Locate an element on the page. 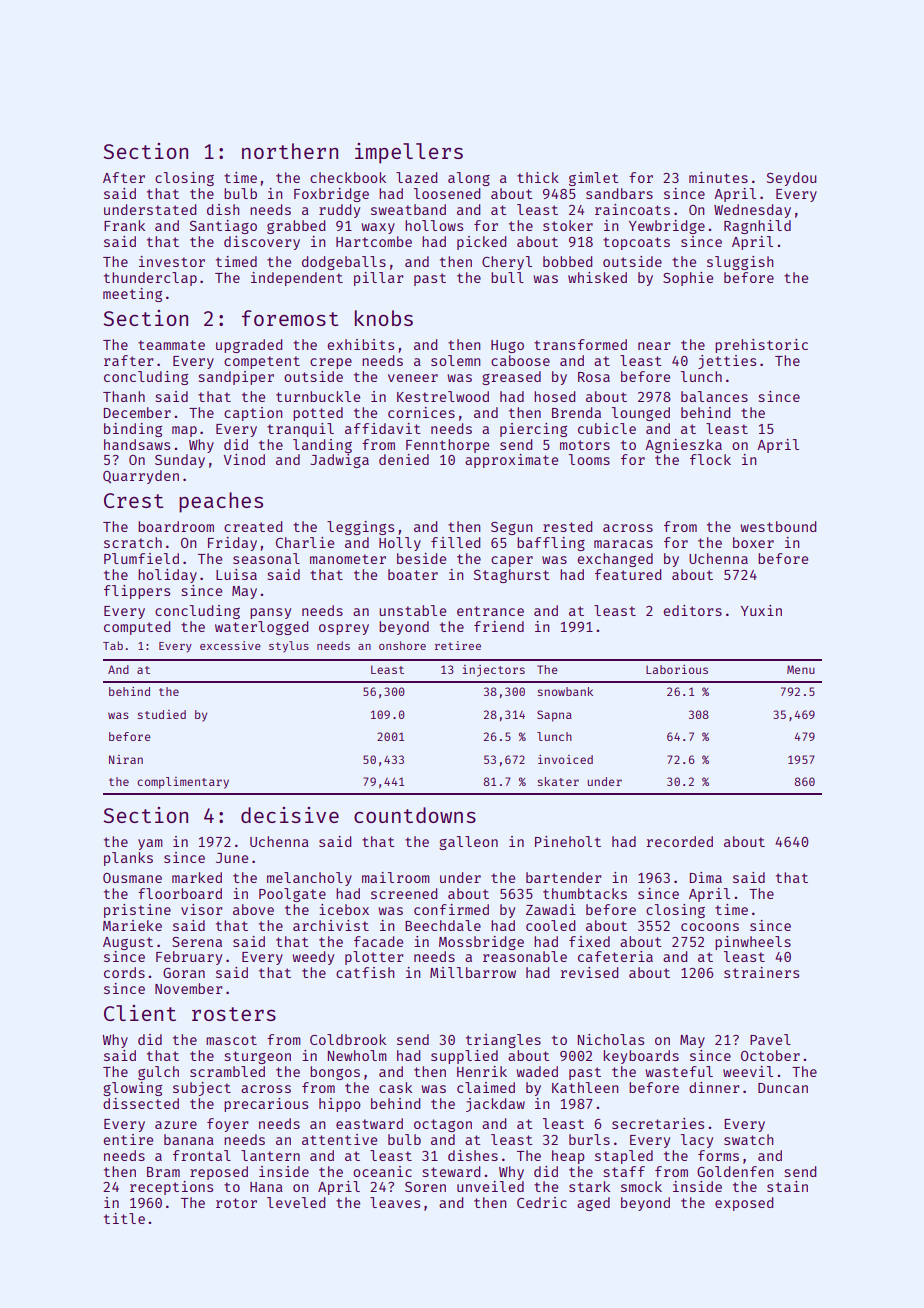 The width and height of the document is (924, 1308). discovery is located at coordinates (262, 243).
